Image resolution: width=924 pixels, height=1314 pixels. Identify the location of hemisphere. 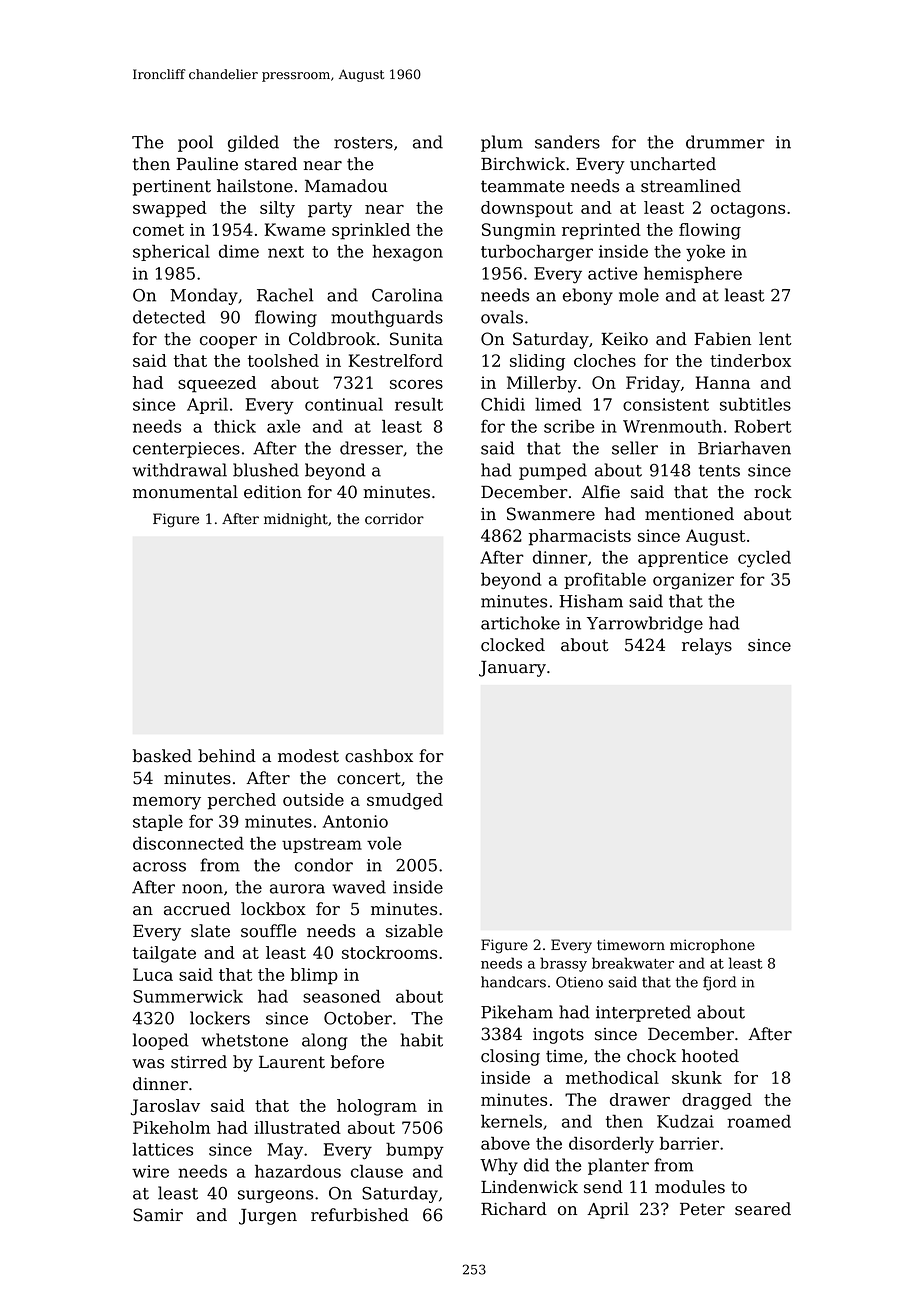
(693, 274).
